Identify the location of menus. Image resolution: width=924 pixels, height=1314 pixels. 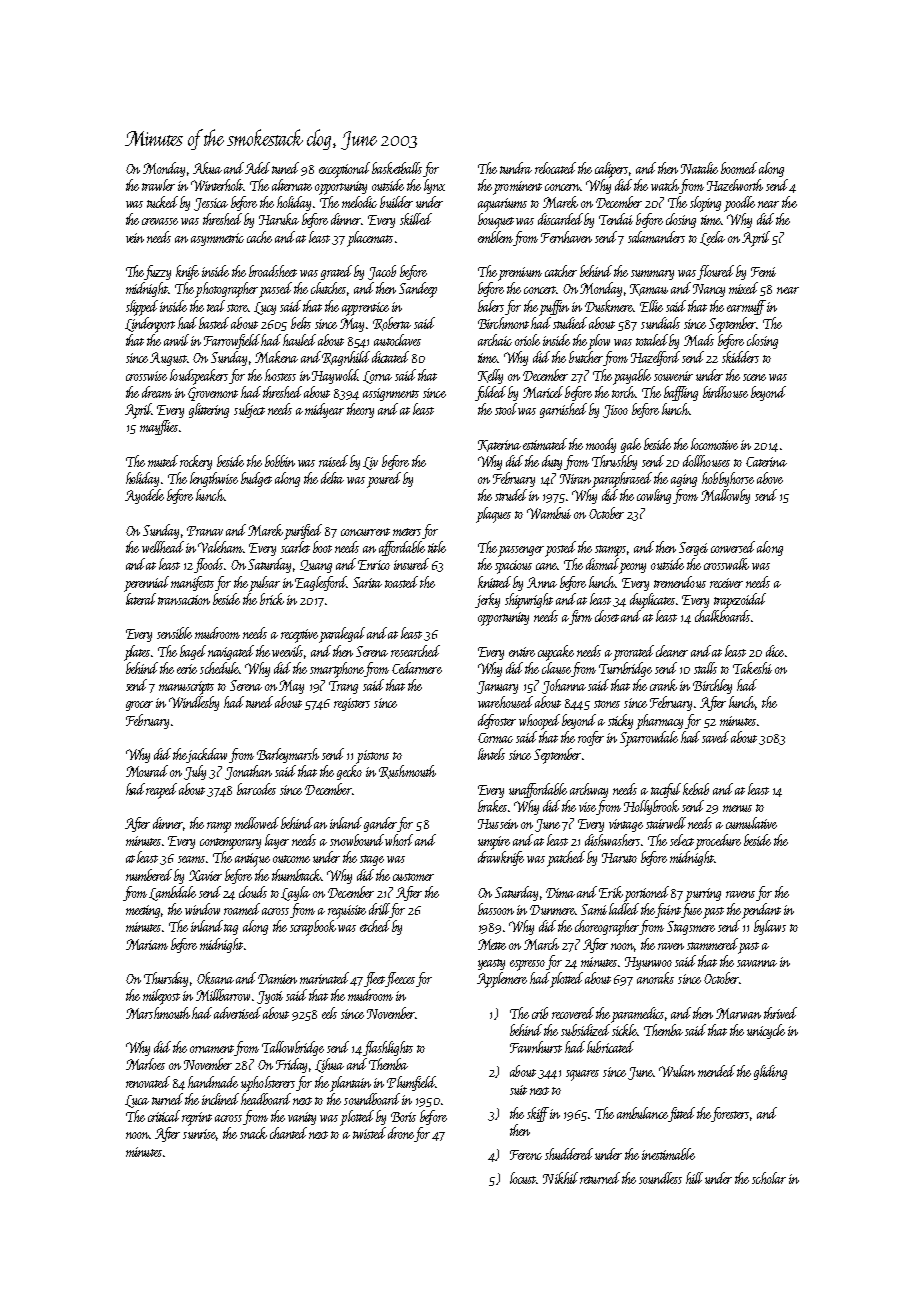
(737, 808).
